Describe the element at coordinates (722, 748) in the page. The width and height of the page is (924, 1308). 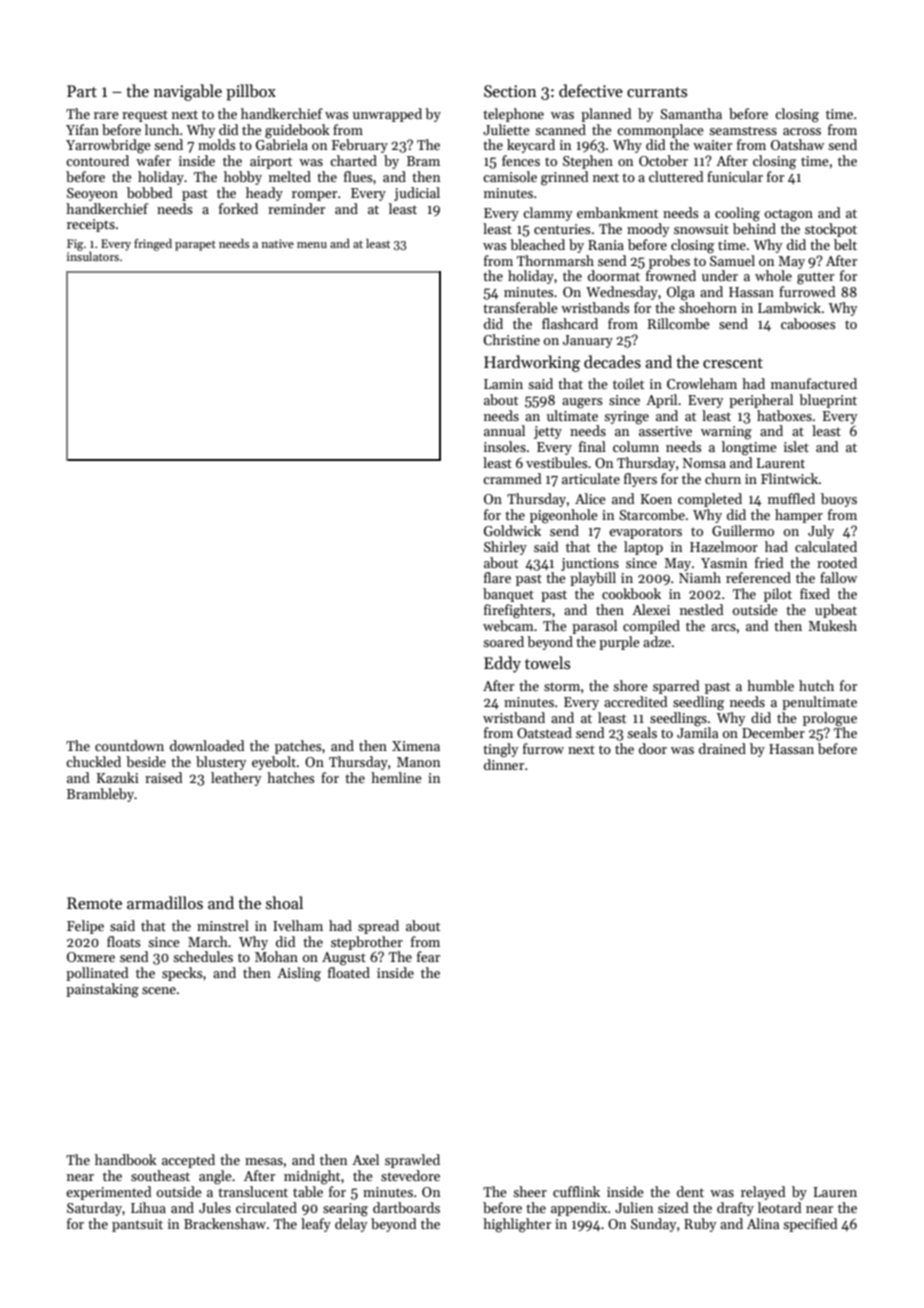
I see `drained` at that location.
